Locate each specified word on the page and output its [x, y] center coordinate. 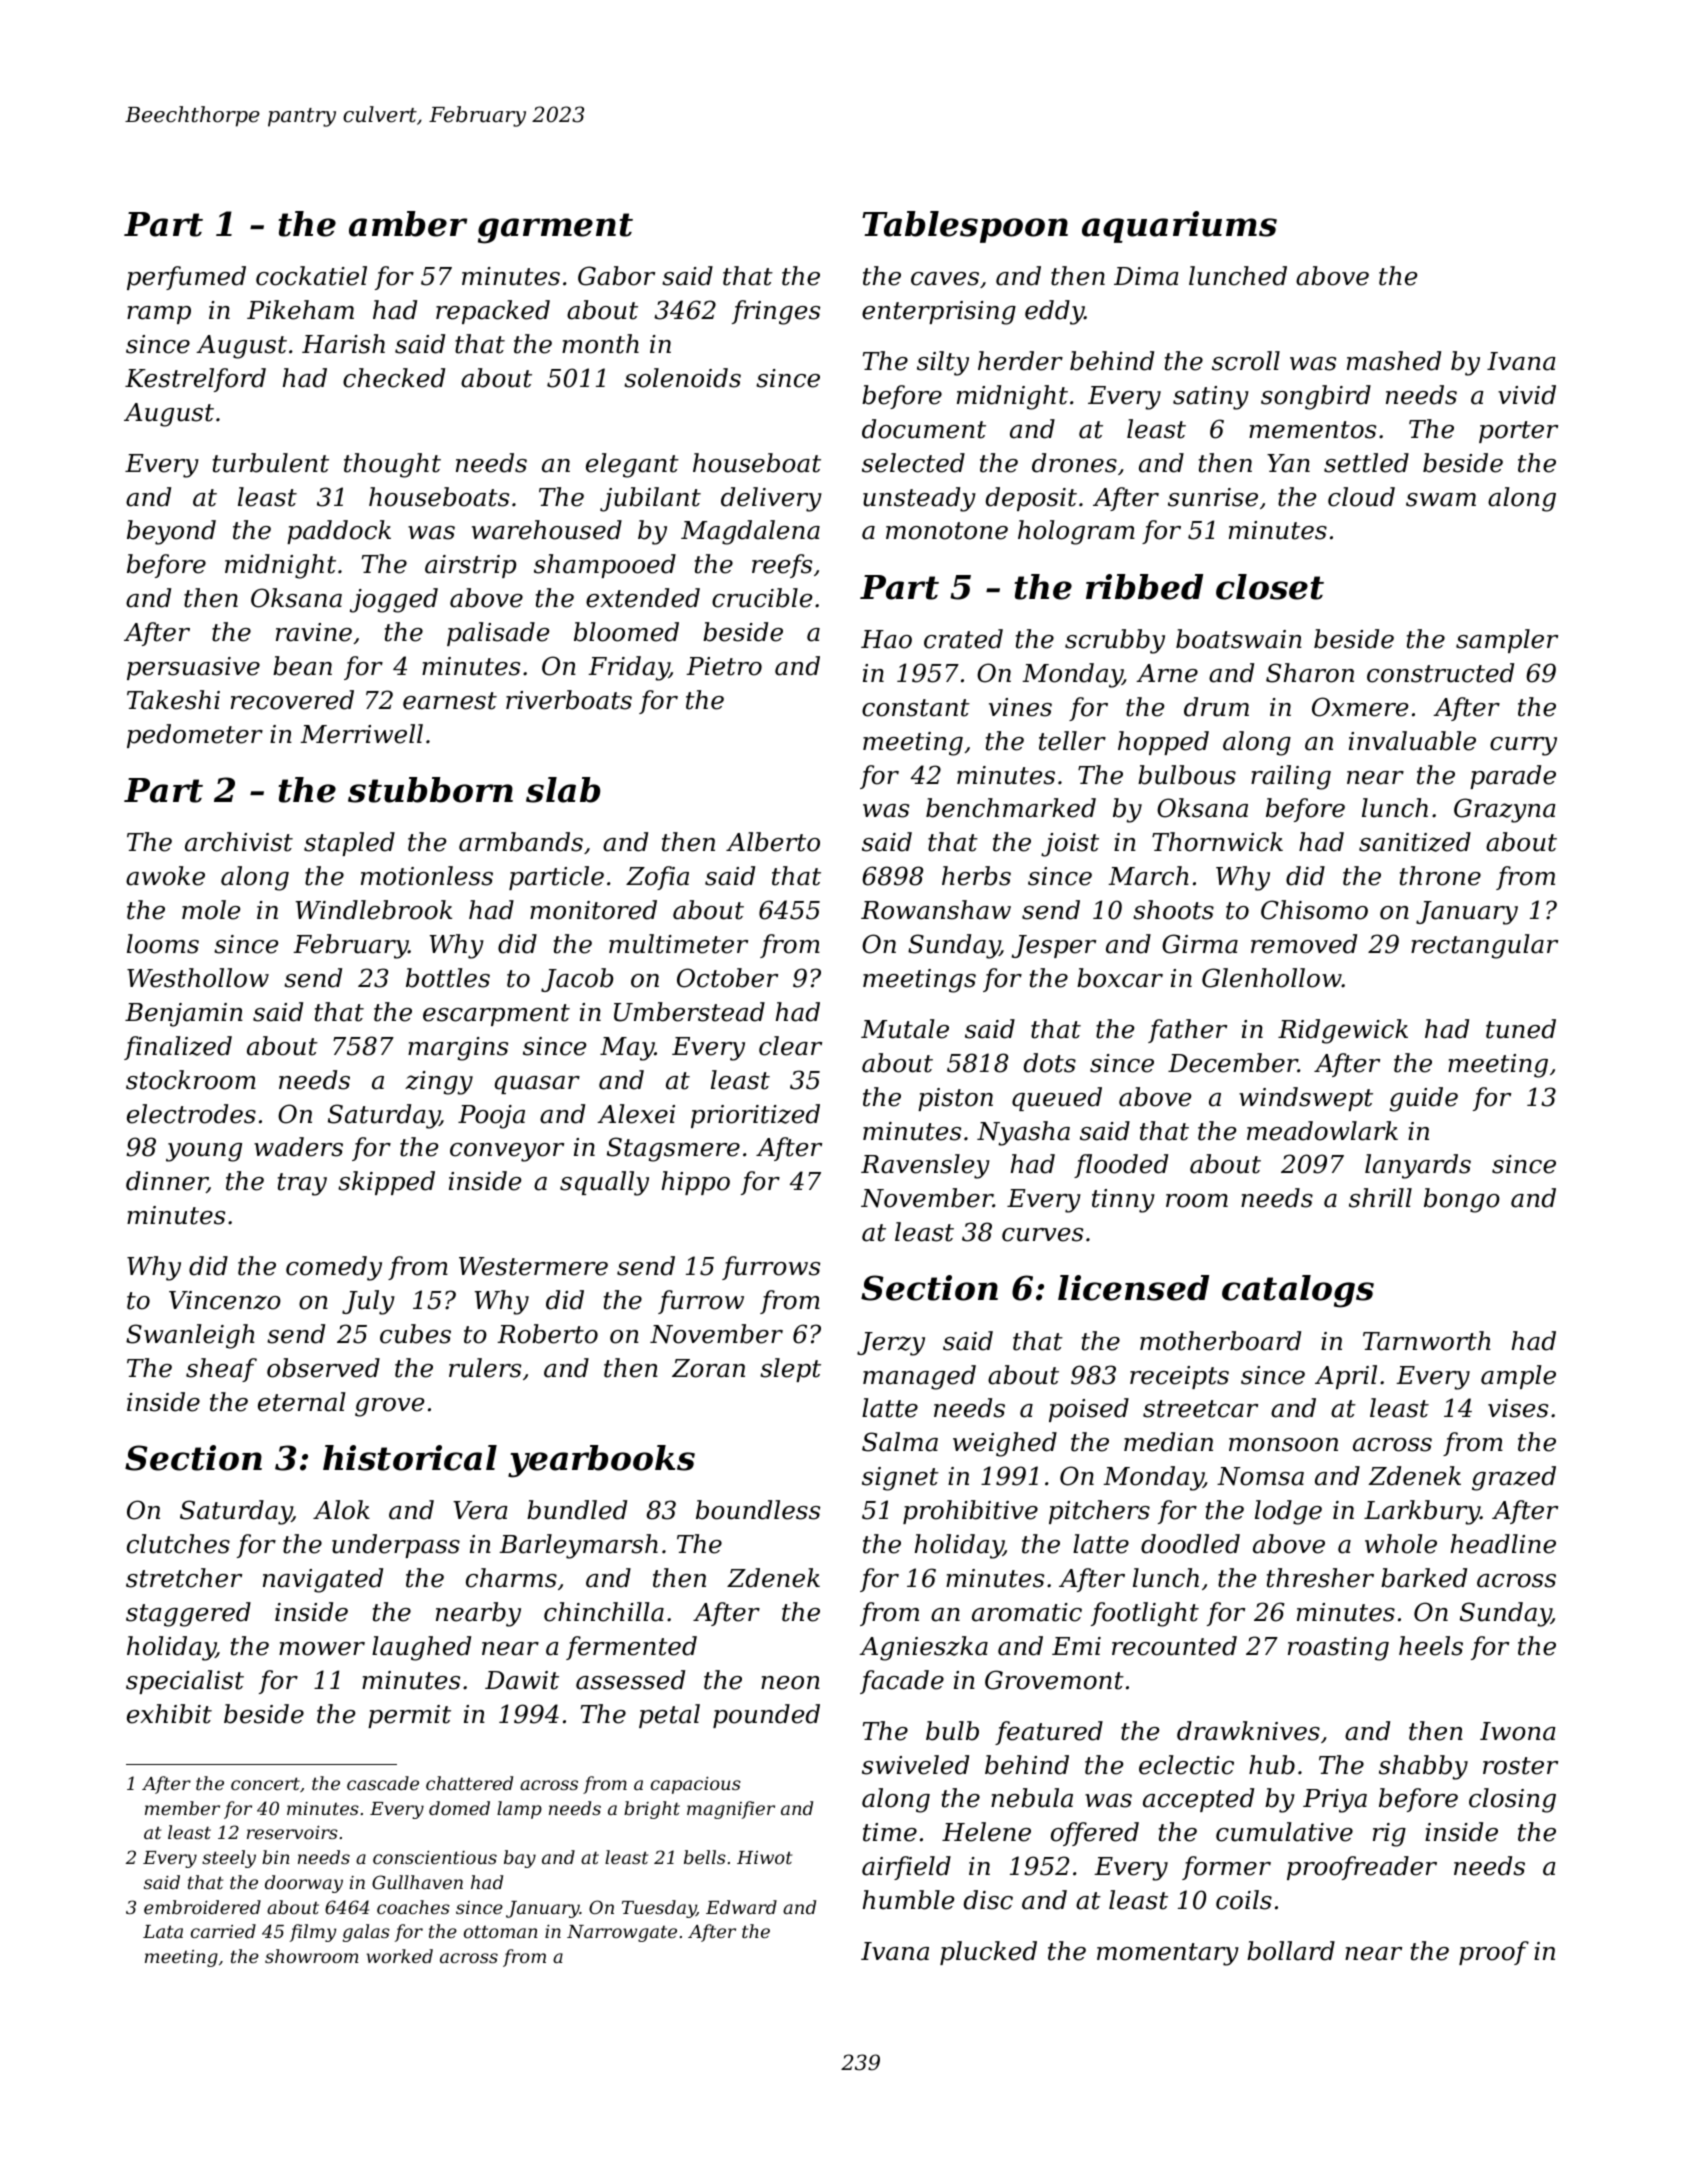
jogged [394, 600]
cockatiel [311, 276]
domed [459, 1808]
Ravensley [925, 1166]
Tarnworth [1427, 1341]
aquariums [1179, 227]
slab [563, 790]
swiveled [915, 1765]
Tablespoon [965, 227]
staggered [188, 1614]
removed [1304, 944]
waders [298, 1147]
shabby [1423, 1767]
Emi [1076, 1646]
